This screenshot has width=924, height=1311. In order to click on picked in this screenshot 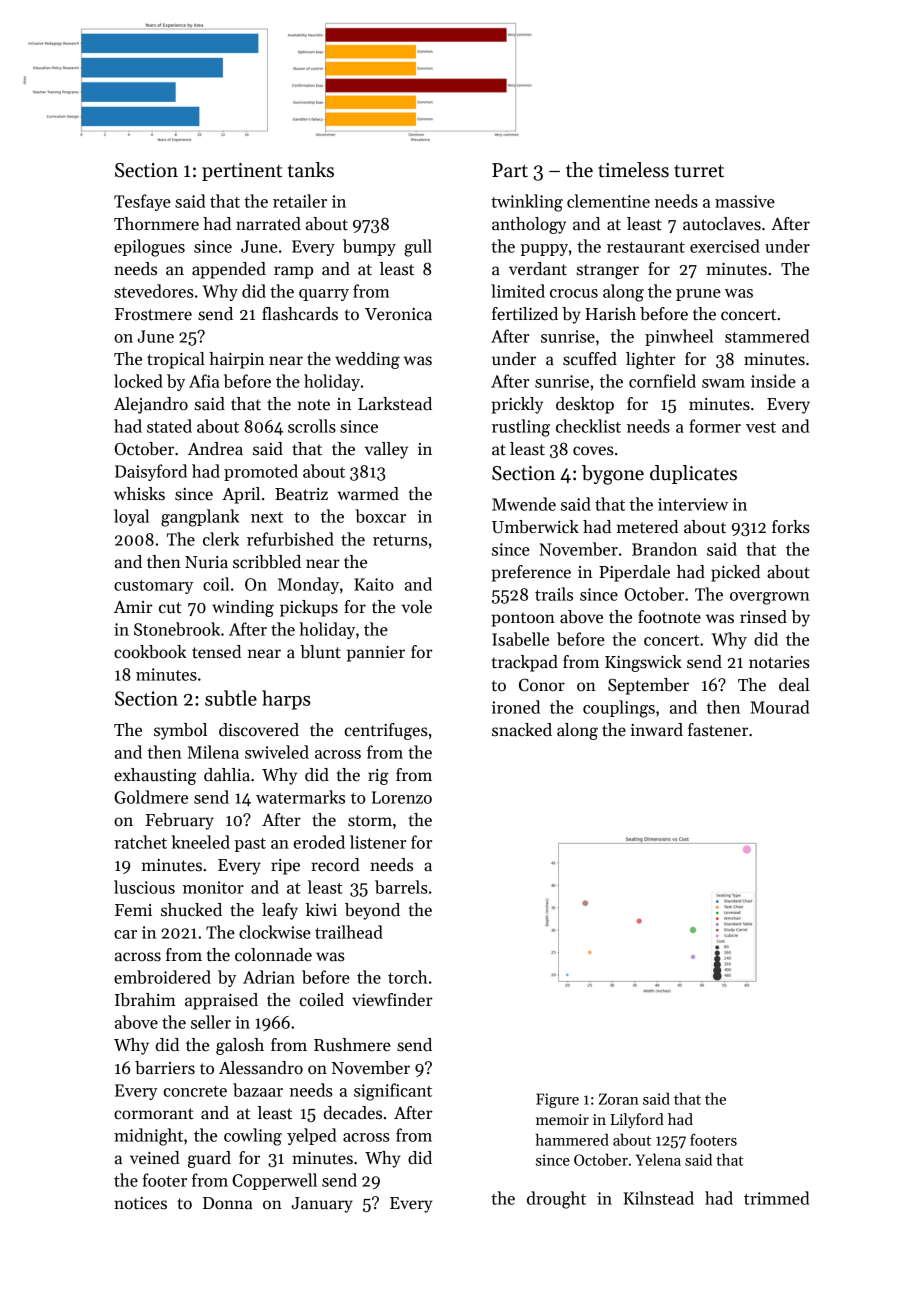, I will do `click(735, 573)`.
